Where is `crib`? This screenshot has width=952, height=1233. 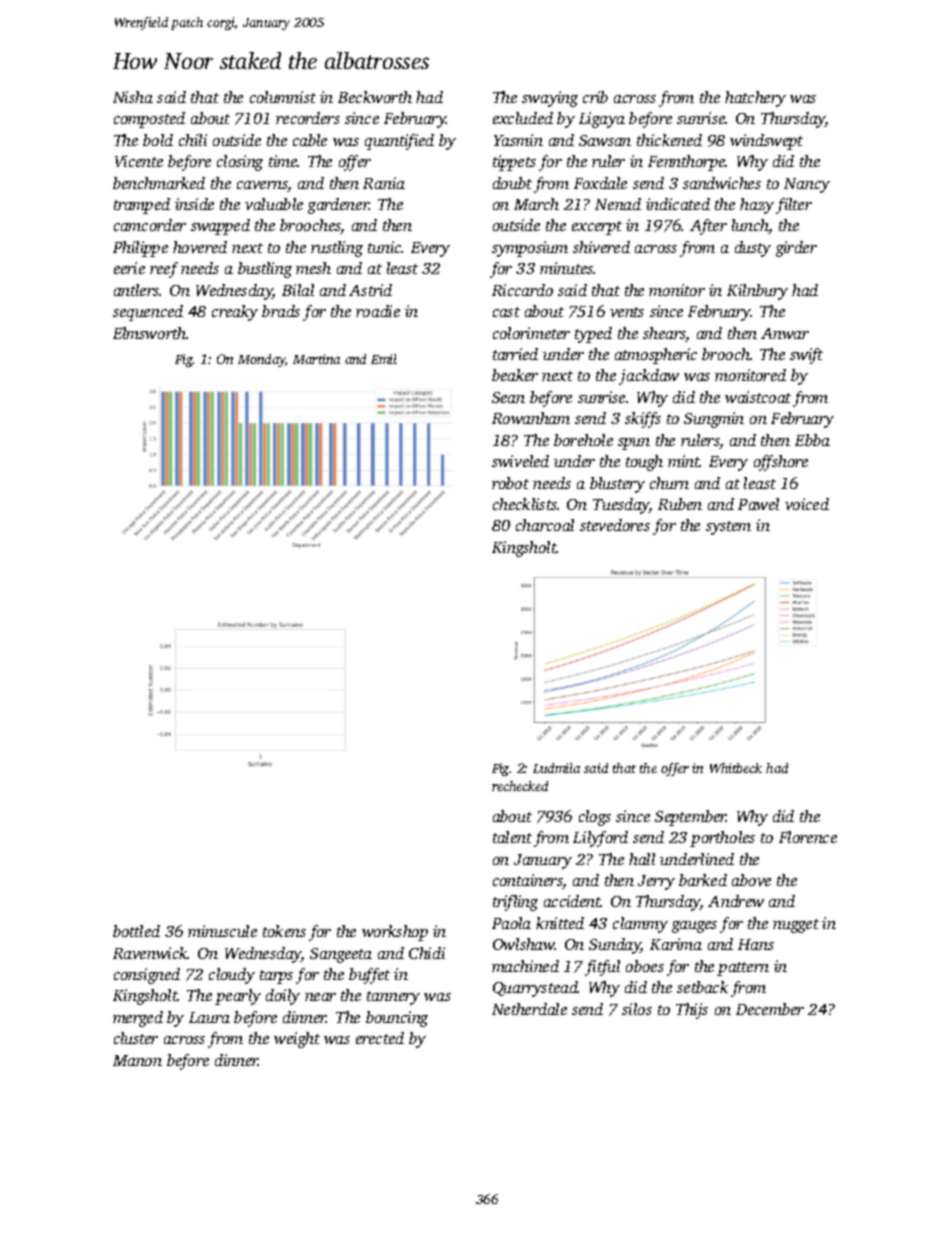
crib is located at coordinates (595, 97).
